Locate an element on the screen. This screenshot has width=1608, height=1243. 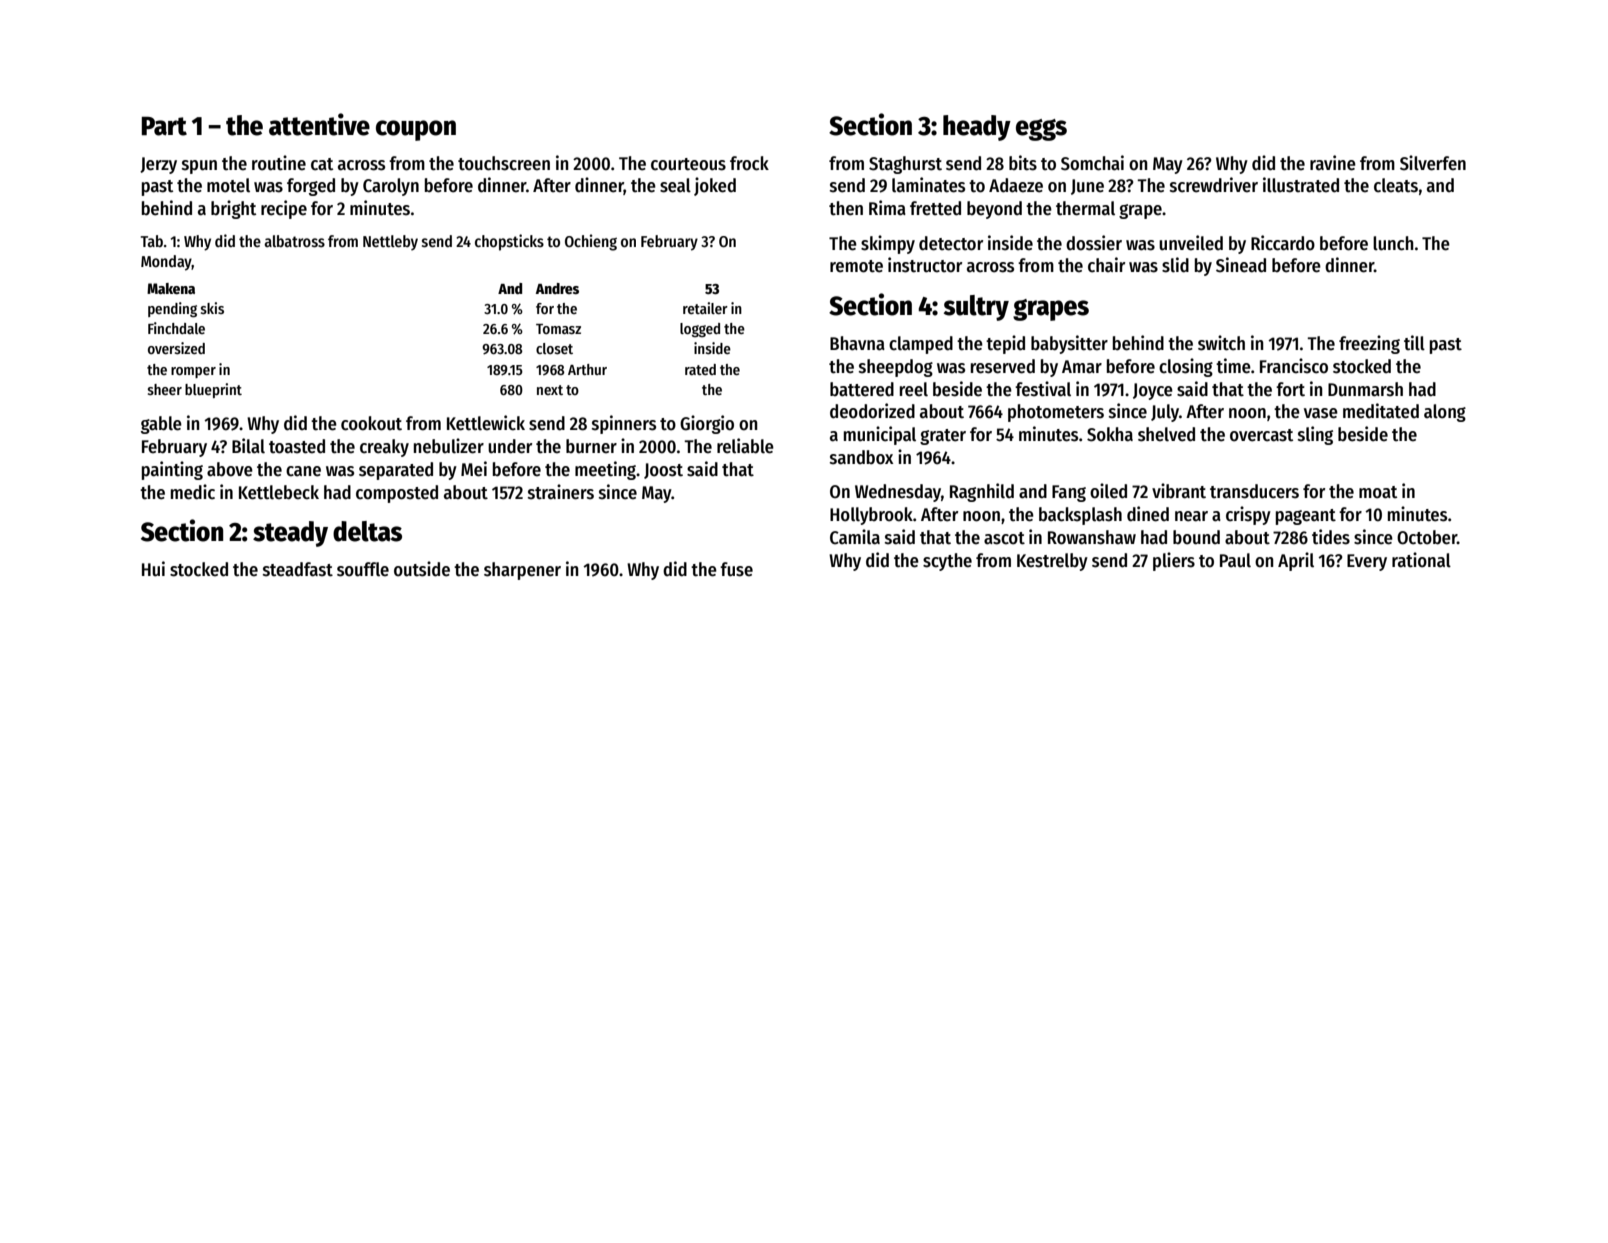
ravine is located at coordinates (1333, 163).
